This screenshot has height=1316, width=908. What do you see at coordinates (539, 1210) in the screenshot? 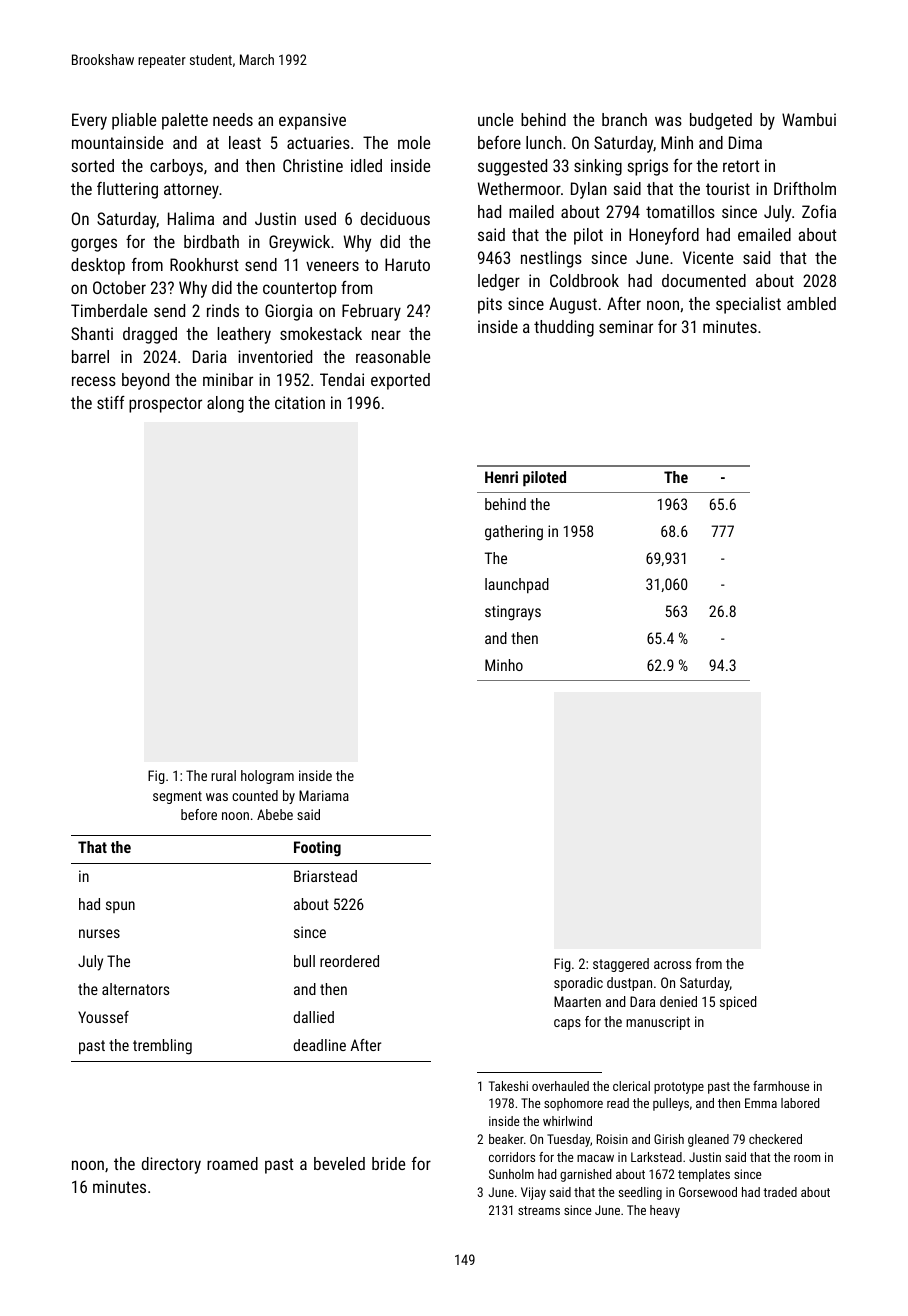
I see `streams` at bounding box center [539, 1210].
